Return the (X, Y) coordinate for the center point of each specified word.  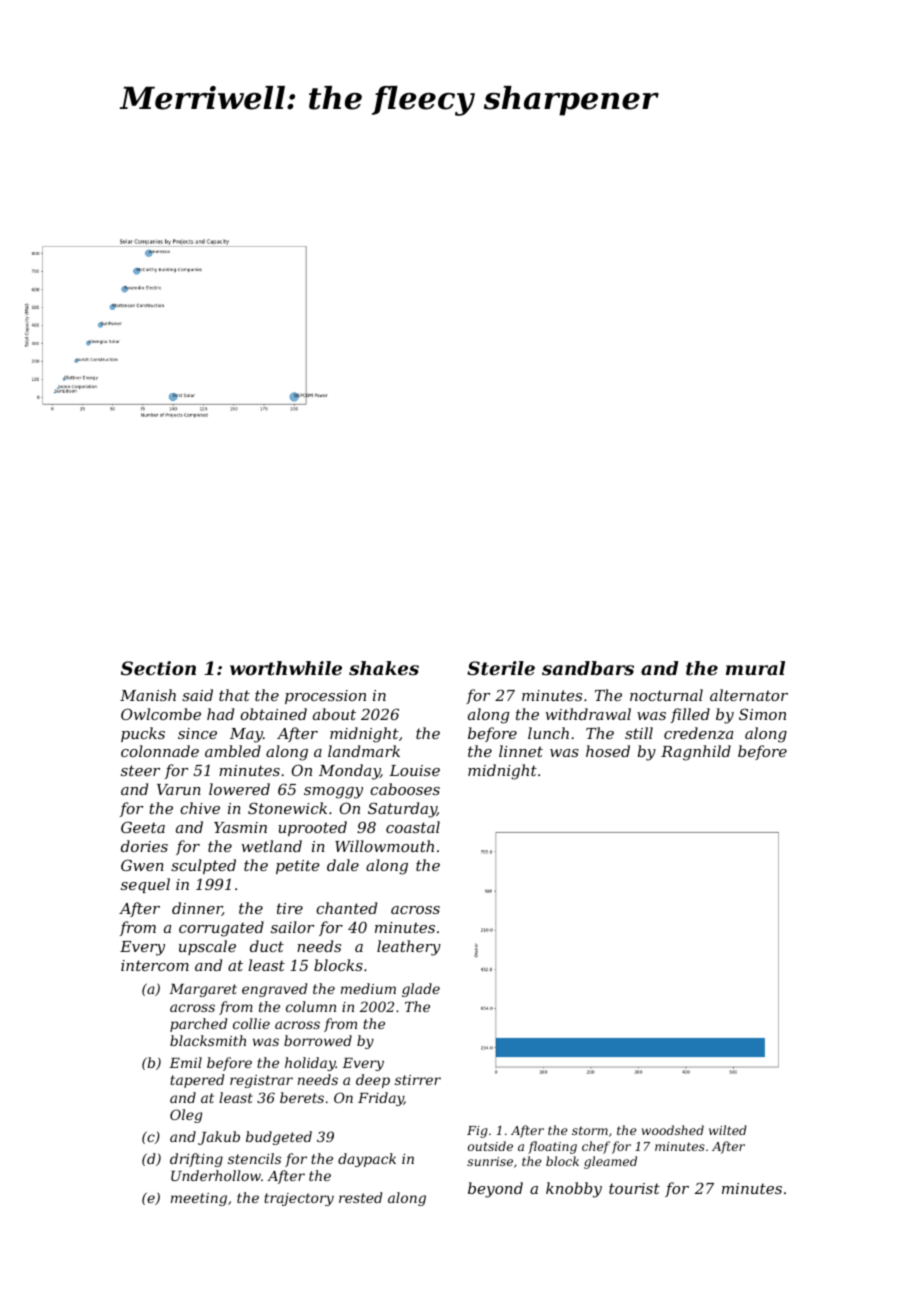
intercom (155, 965)
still (639, 733)
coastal (413, 827)
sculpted (203, 866)
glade (421, 990)
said (197, 695)
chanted (346, 908)
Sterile (501, 668)
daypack (367, 1160)
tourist (634, 1188)
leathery (409, 948)
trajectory (299, 1199)
